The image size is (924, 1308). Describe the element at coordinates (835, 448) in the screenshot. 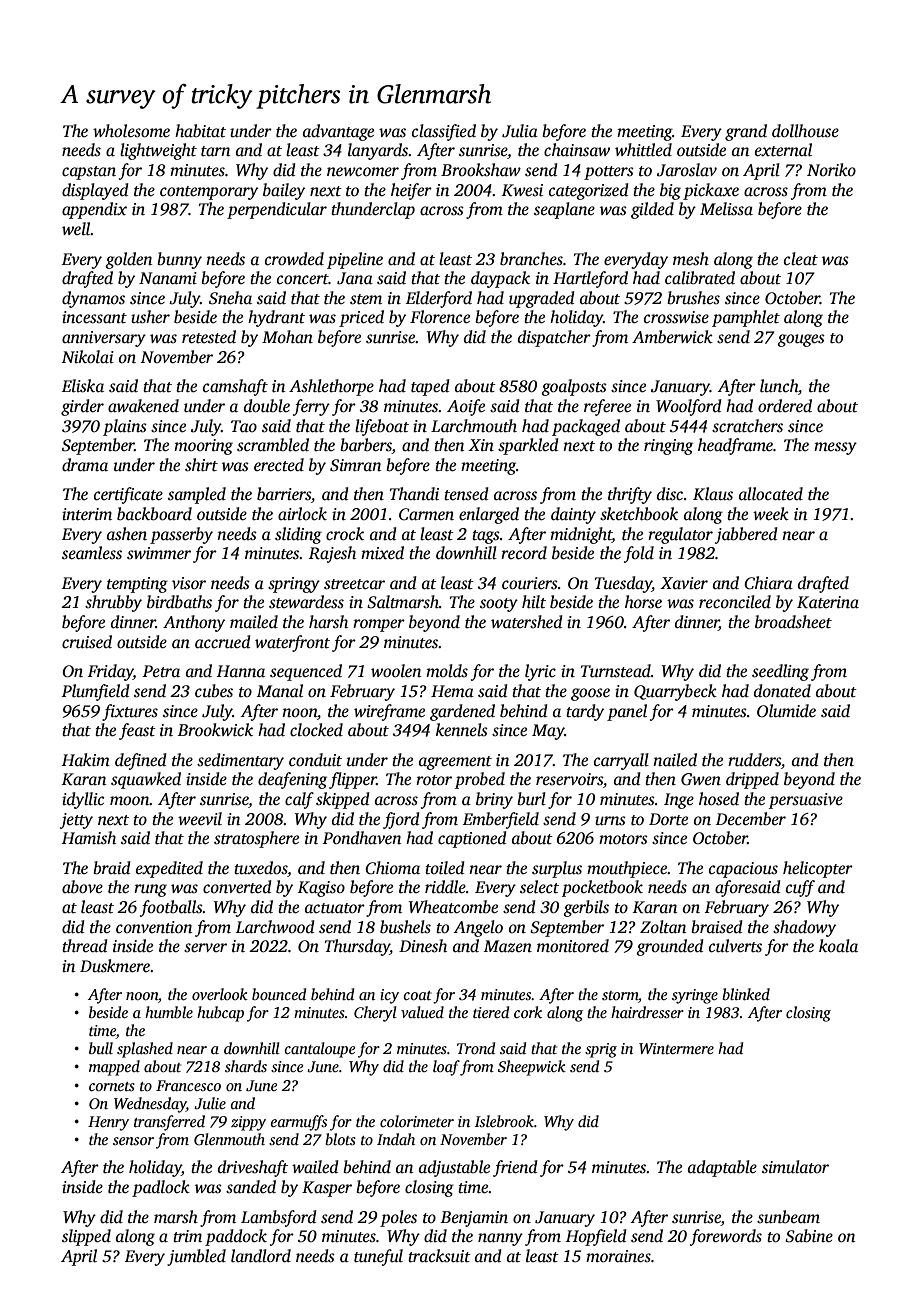

I see `messy` at that location.
